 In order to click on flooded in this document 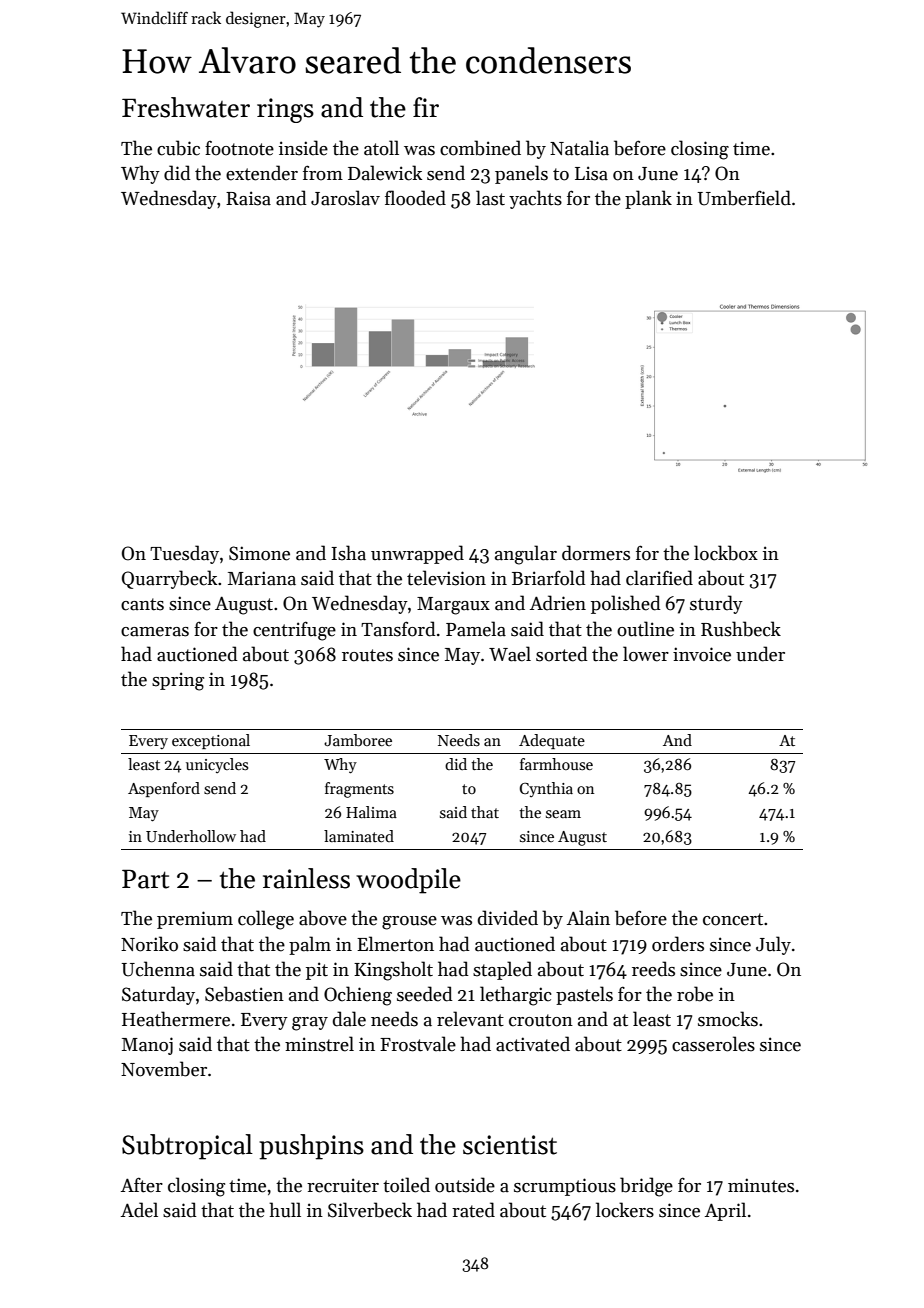, I will do `click(415, 198)`.
